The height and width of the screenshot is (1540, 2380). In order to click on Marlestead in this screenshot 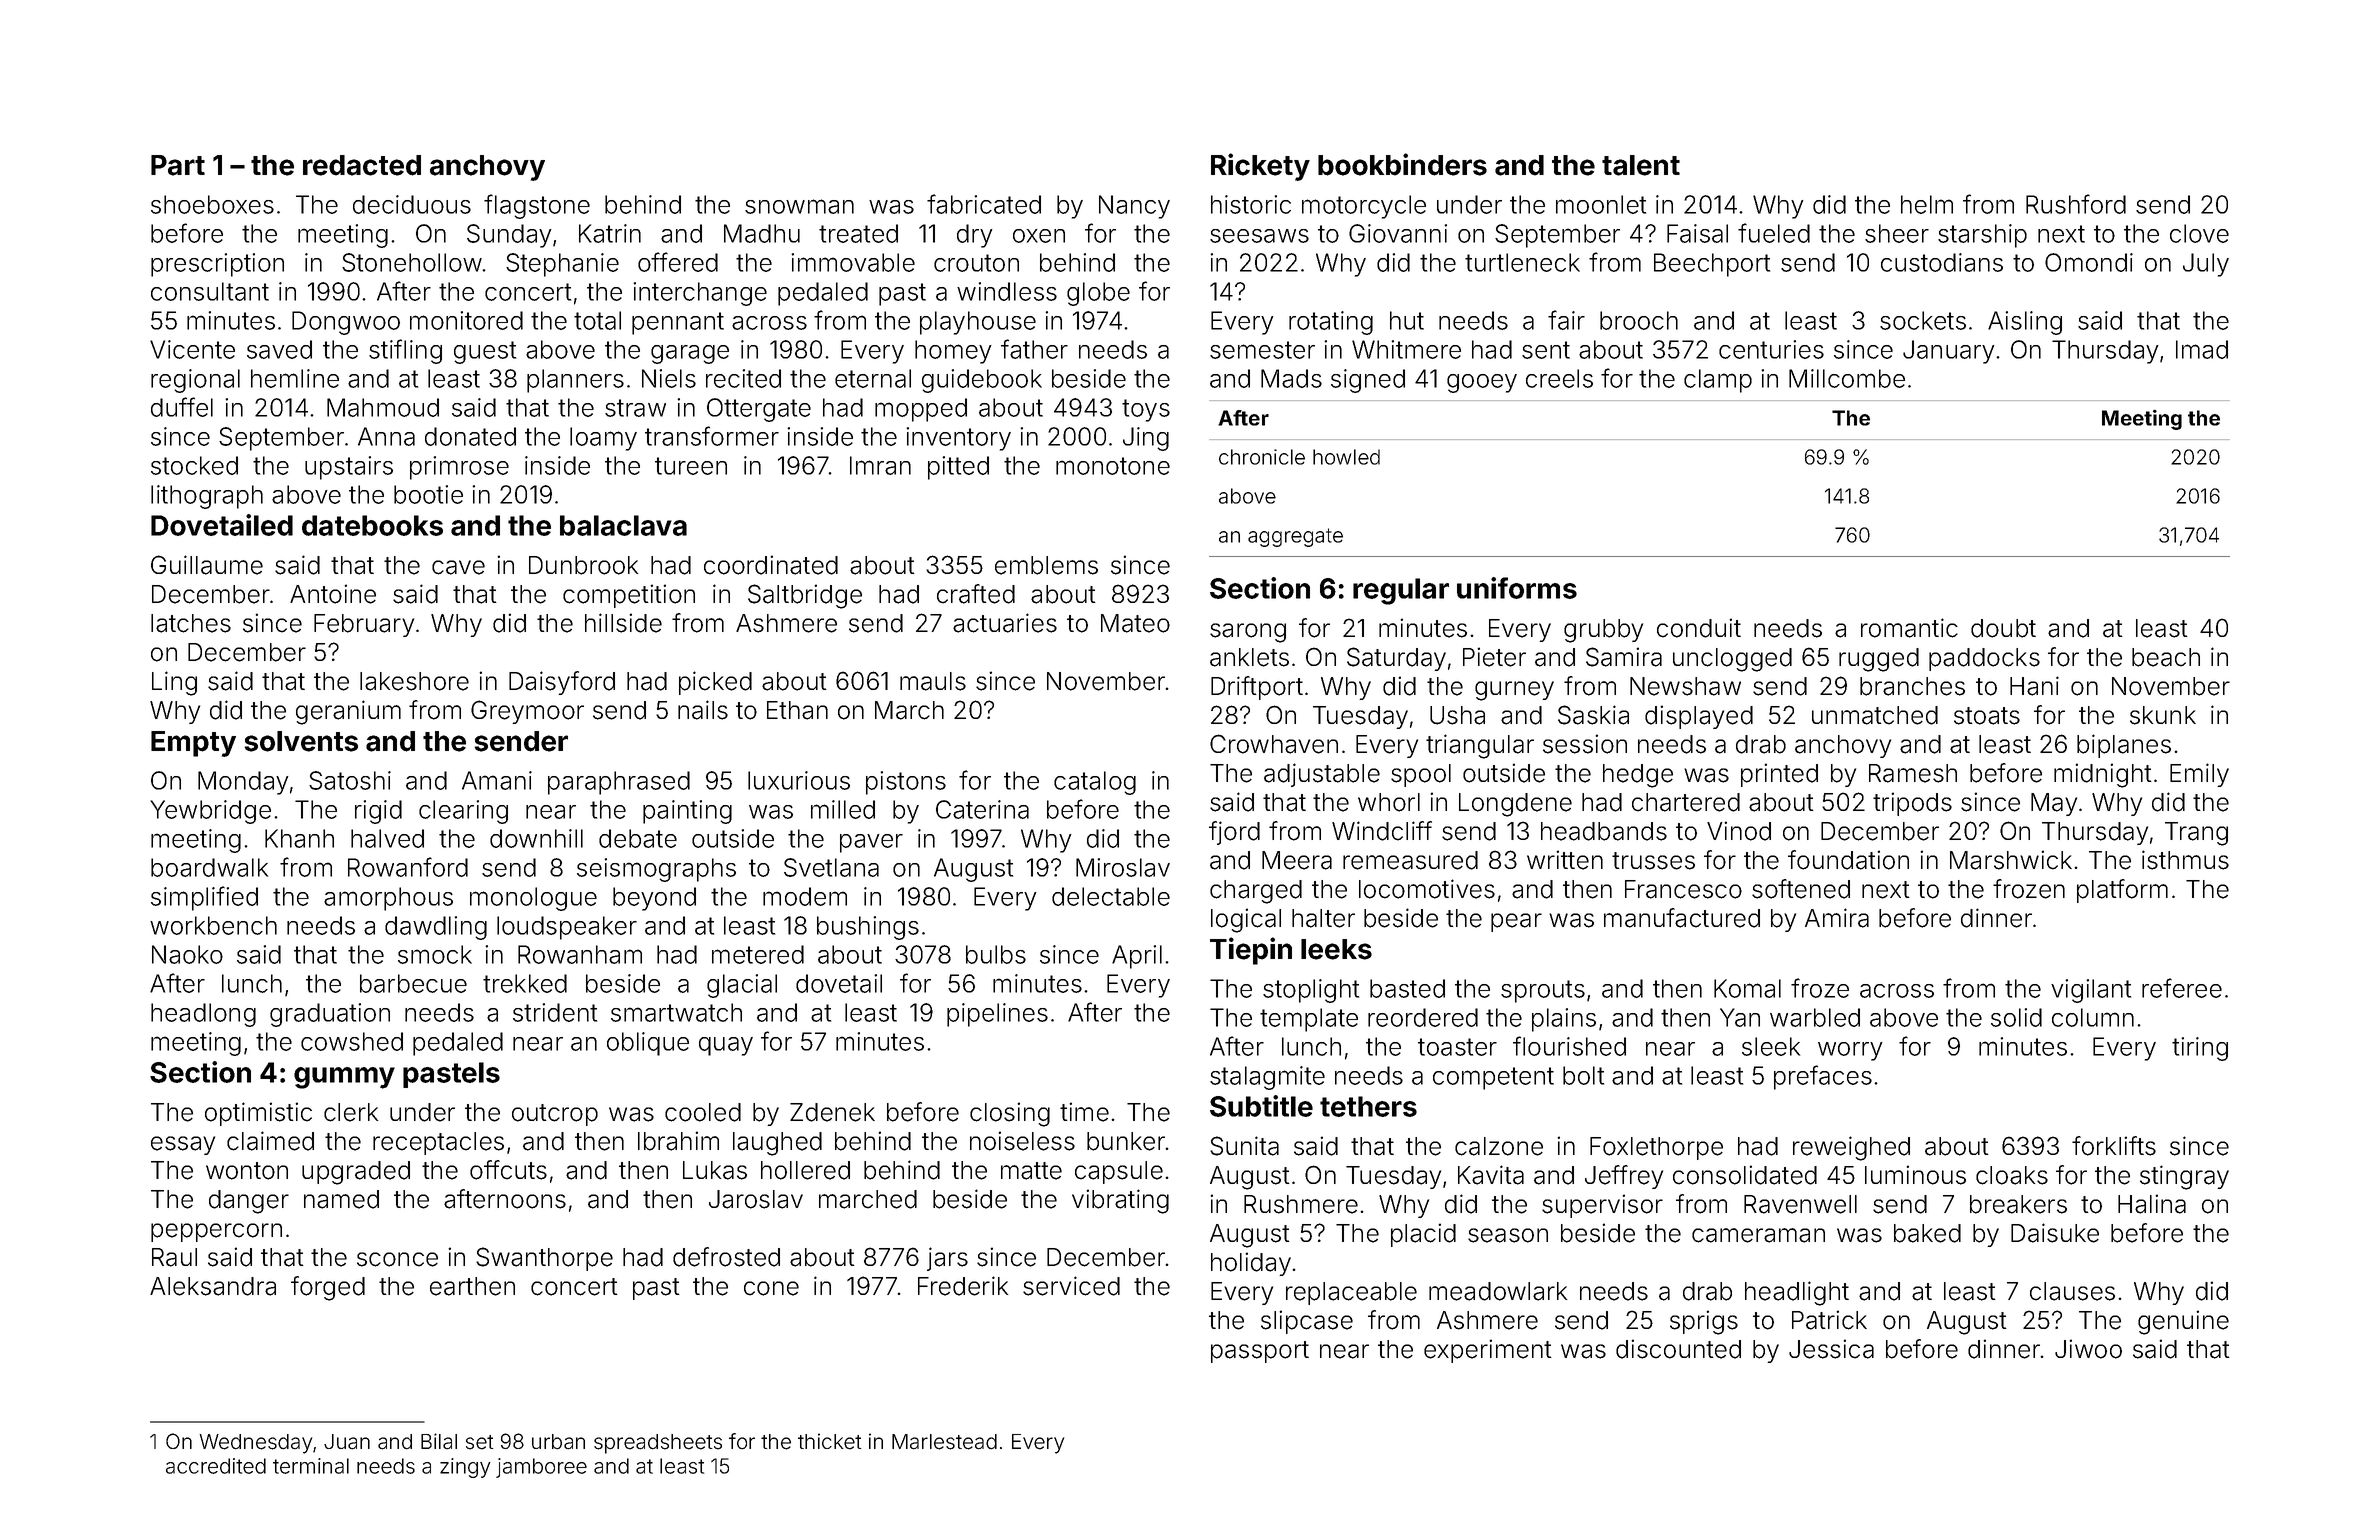, I will do `click(944, 1442)`.
